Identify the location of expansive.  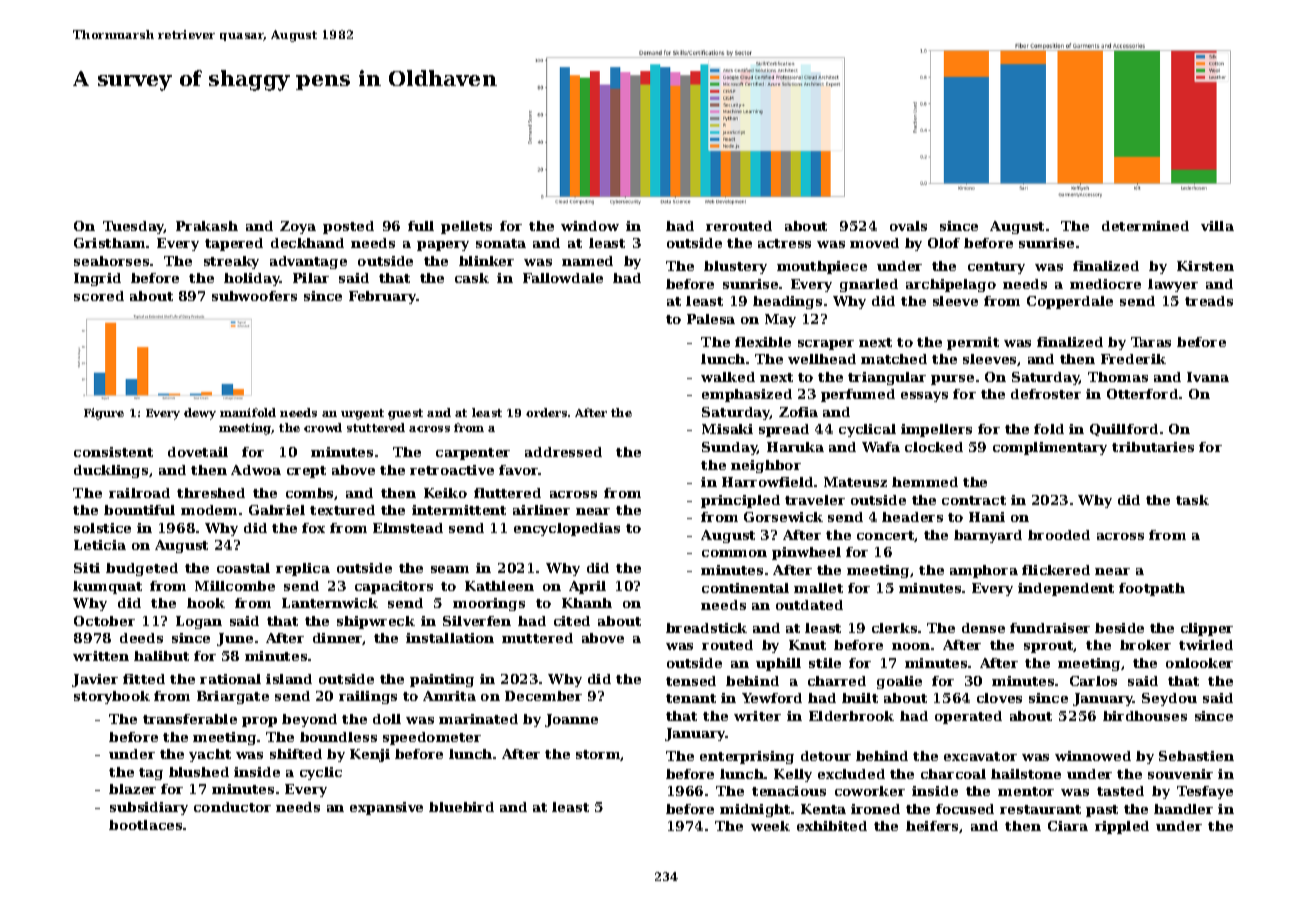
(386, 808).
